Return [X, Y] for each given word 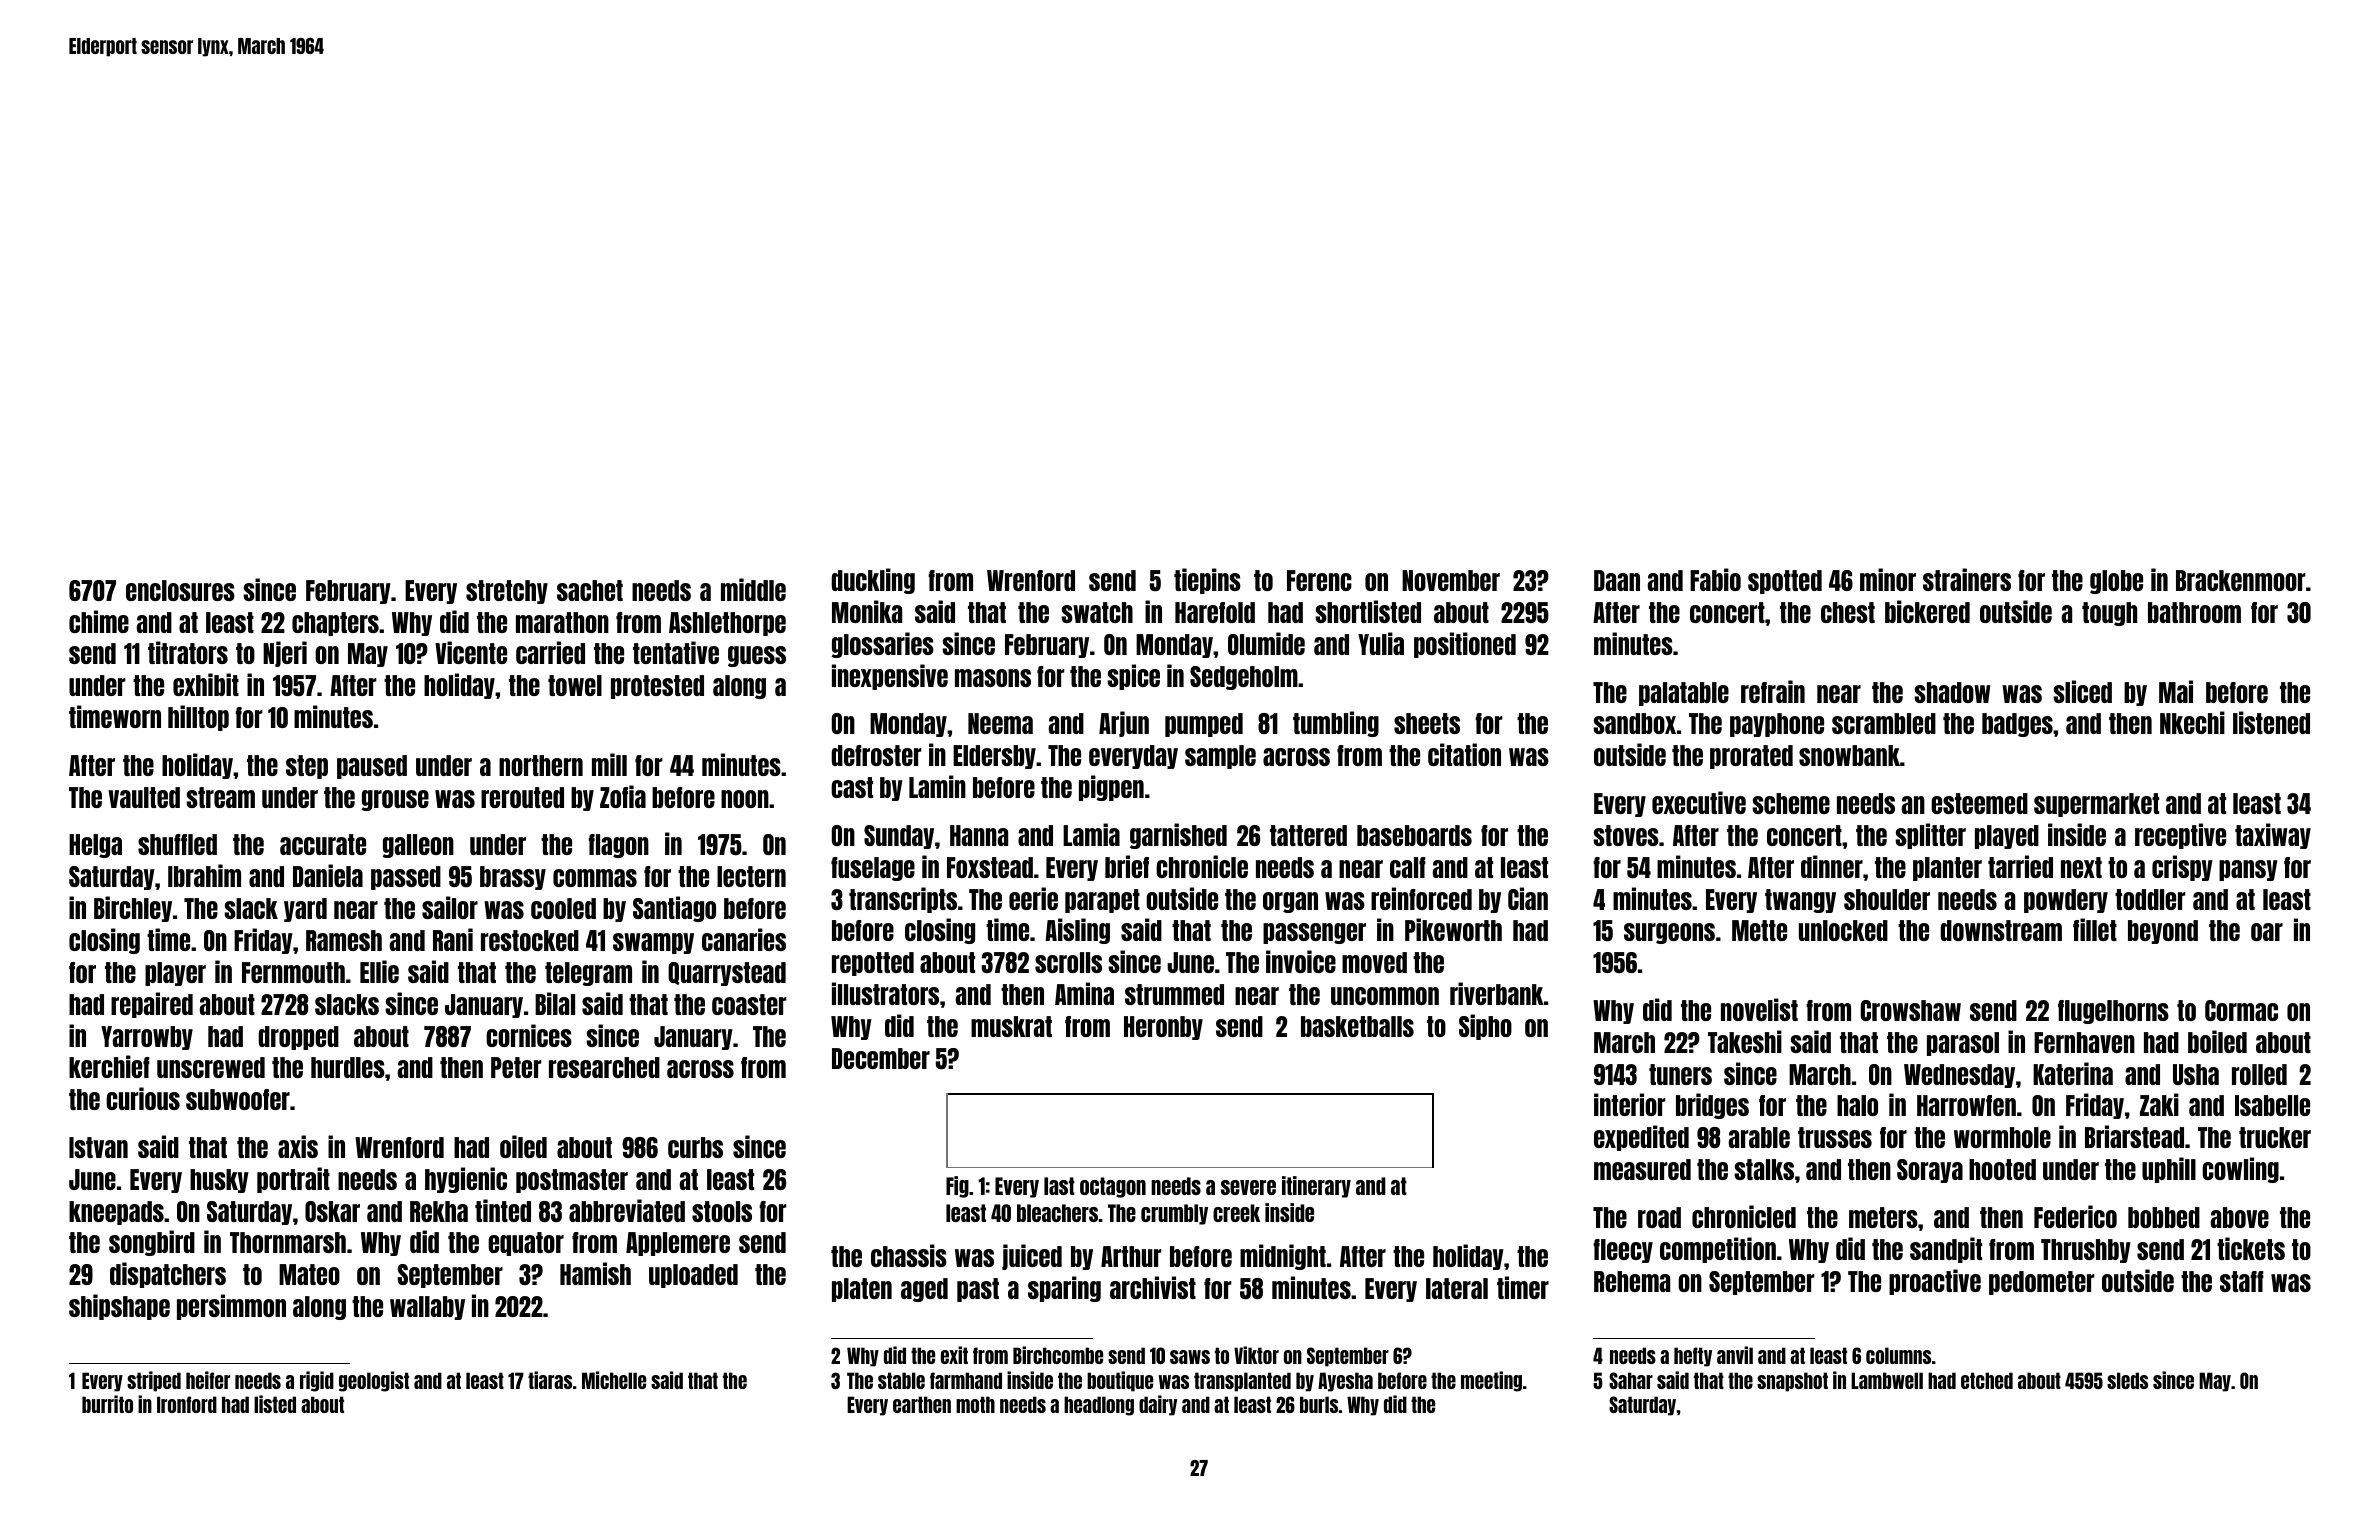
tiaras [550, 1380]
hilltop [198, 718]
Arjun [1124, 724]
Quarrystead [727, 974]
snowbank [1849, 755]
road [1659, 1217]
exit [954, 1355]
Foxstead [990, 867]
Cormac [2241, 1010]
